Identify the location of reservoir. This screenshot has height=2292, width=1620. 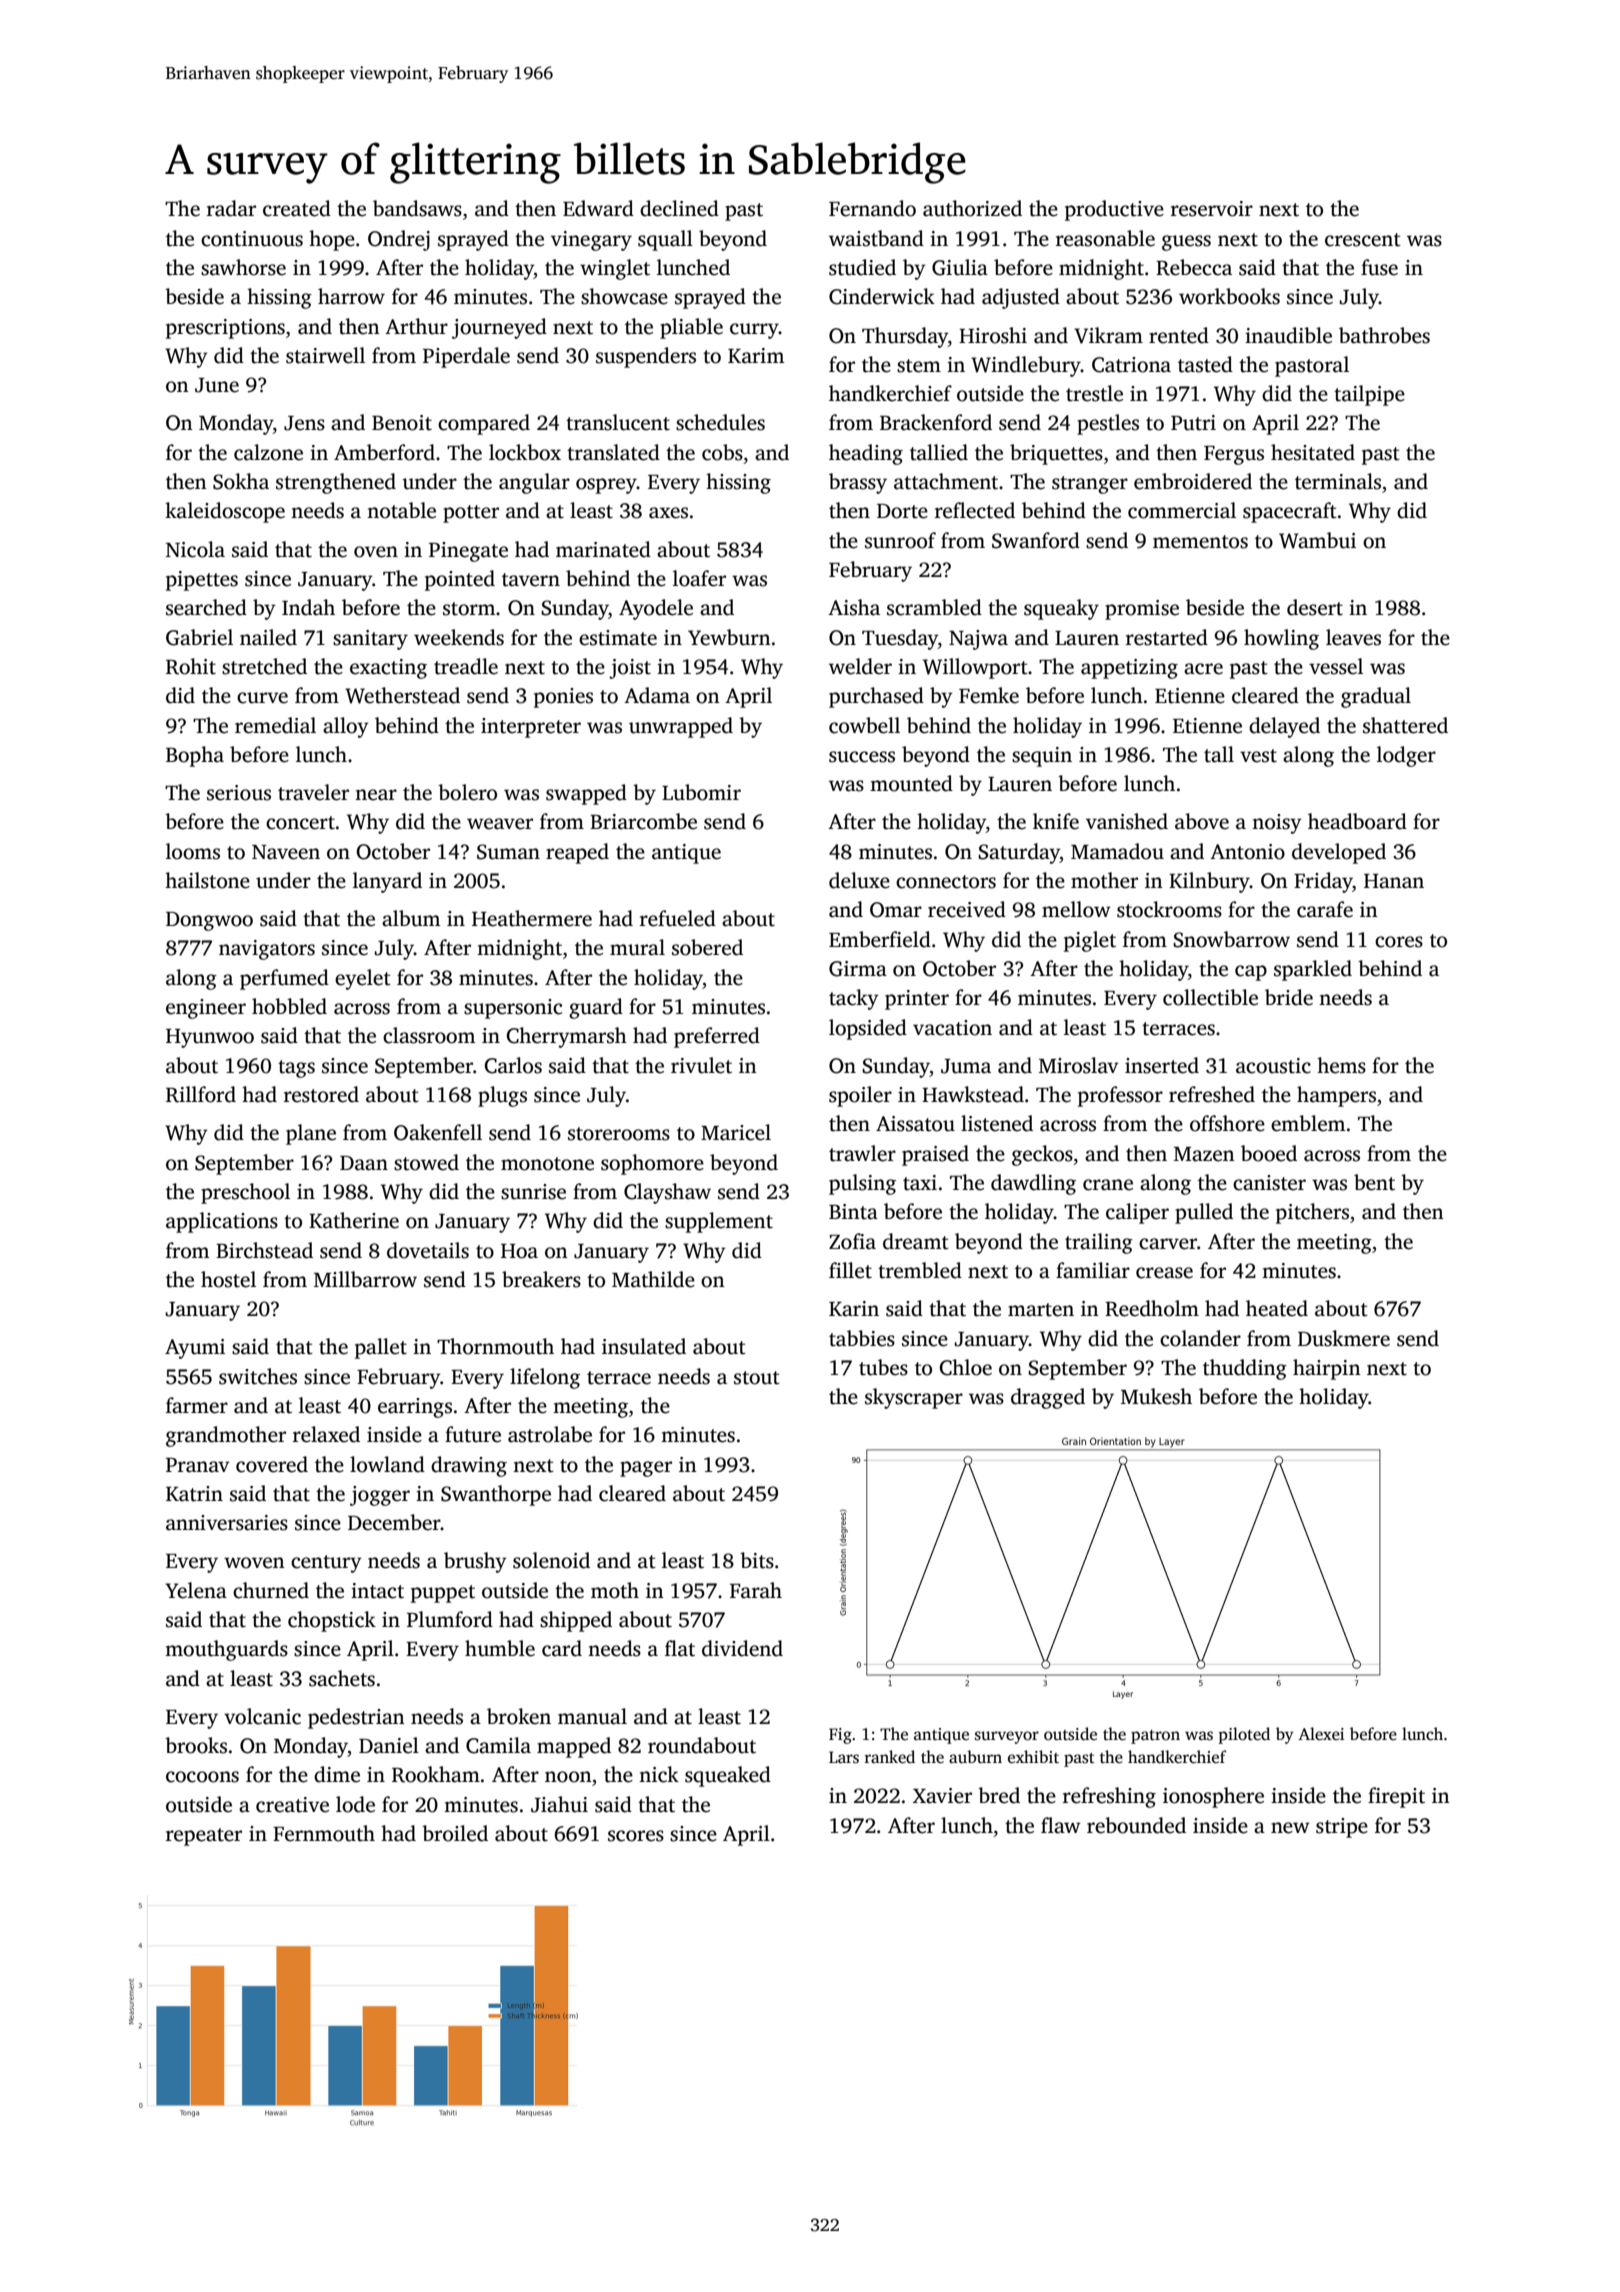
(1212, 209).
